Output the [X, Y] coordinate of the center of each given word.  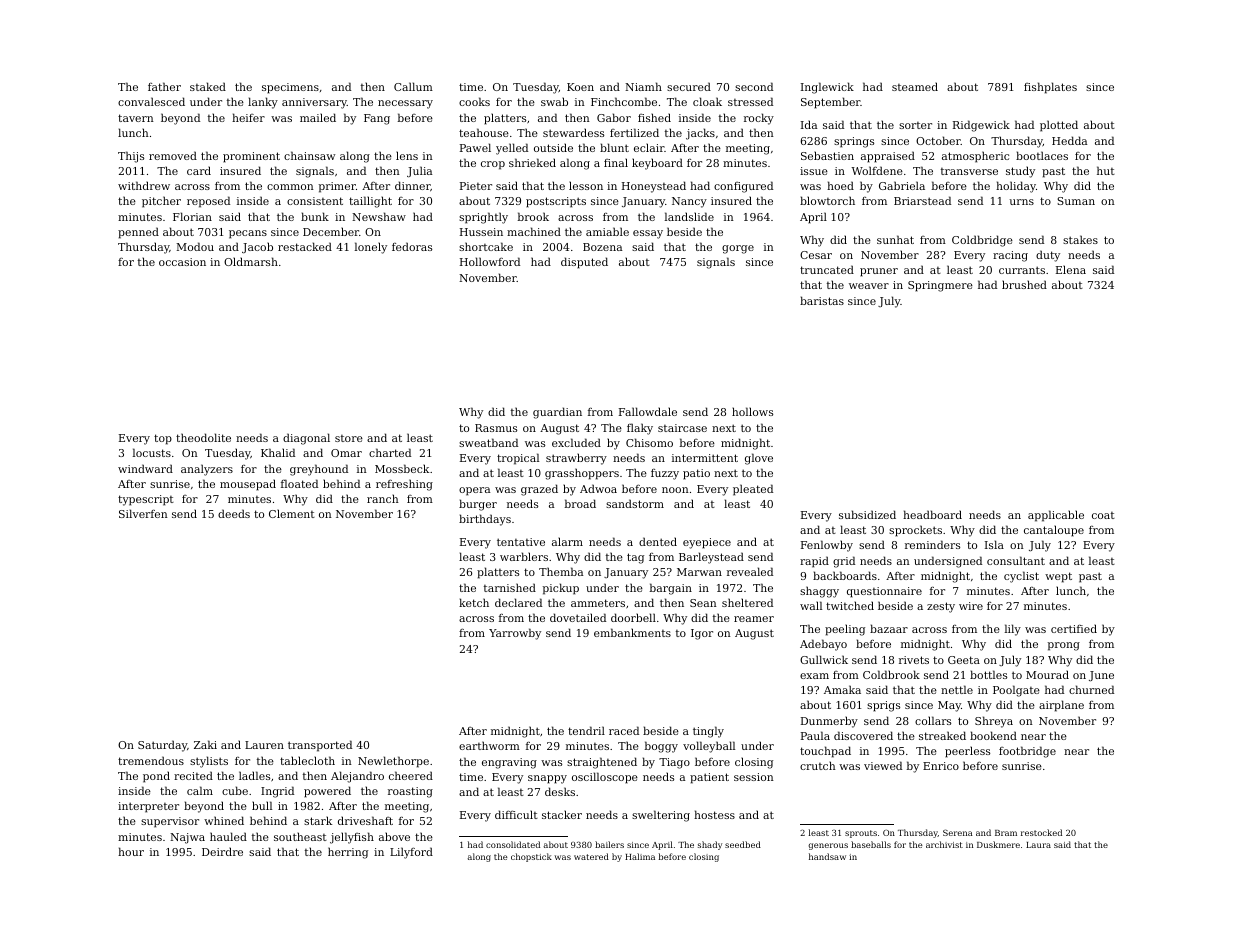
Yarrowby [515, 634]
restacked [305, 246]
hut [1106, 170]
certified [1074, 628]
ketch [474, 602]
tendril [586, 730]
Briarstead [922, 200]
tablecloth [307, 760]
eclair [649, 147]
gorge [738, 249]
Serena [958, 832]
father [164, 86]
